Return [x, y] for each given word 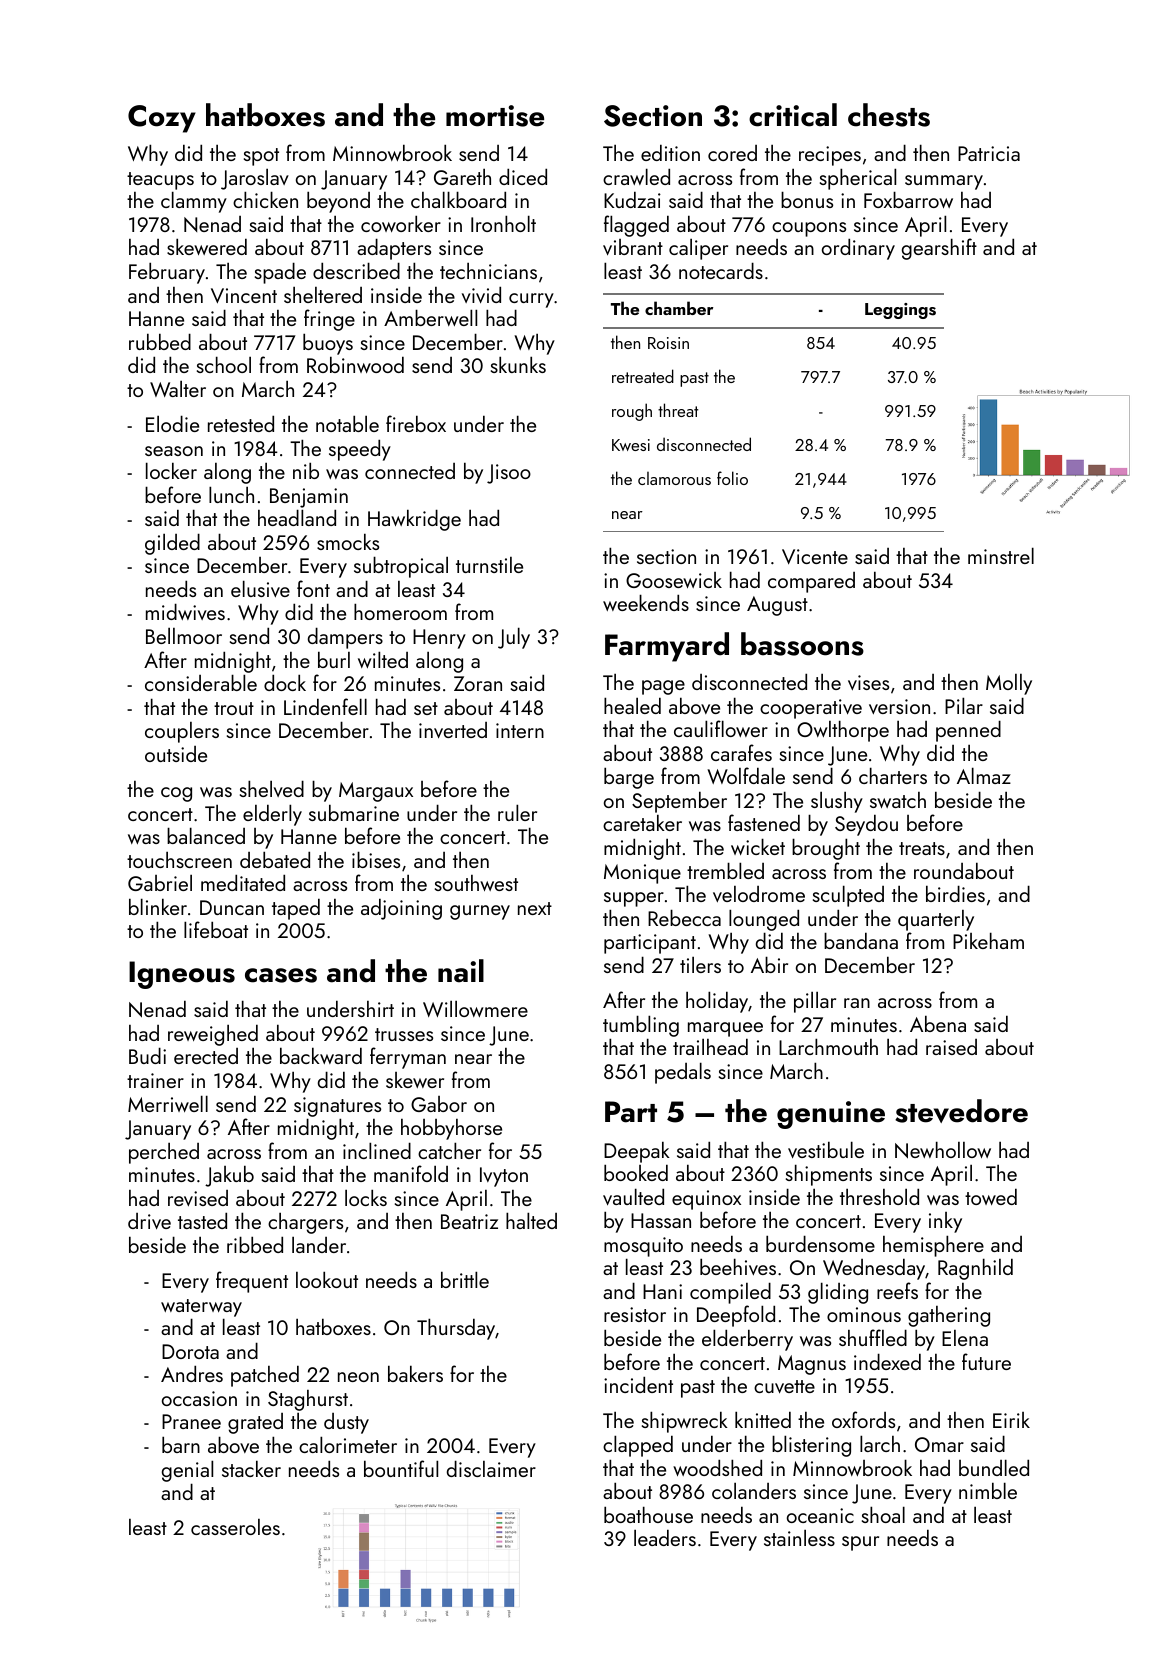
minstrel [1001, 555]
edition [670, 152]
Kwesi [631, 445]
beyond [338, 202]
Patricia [989, 153]
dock [285, 682]
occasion [199, 1398]
